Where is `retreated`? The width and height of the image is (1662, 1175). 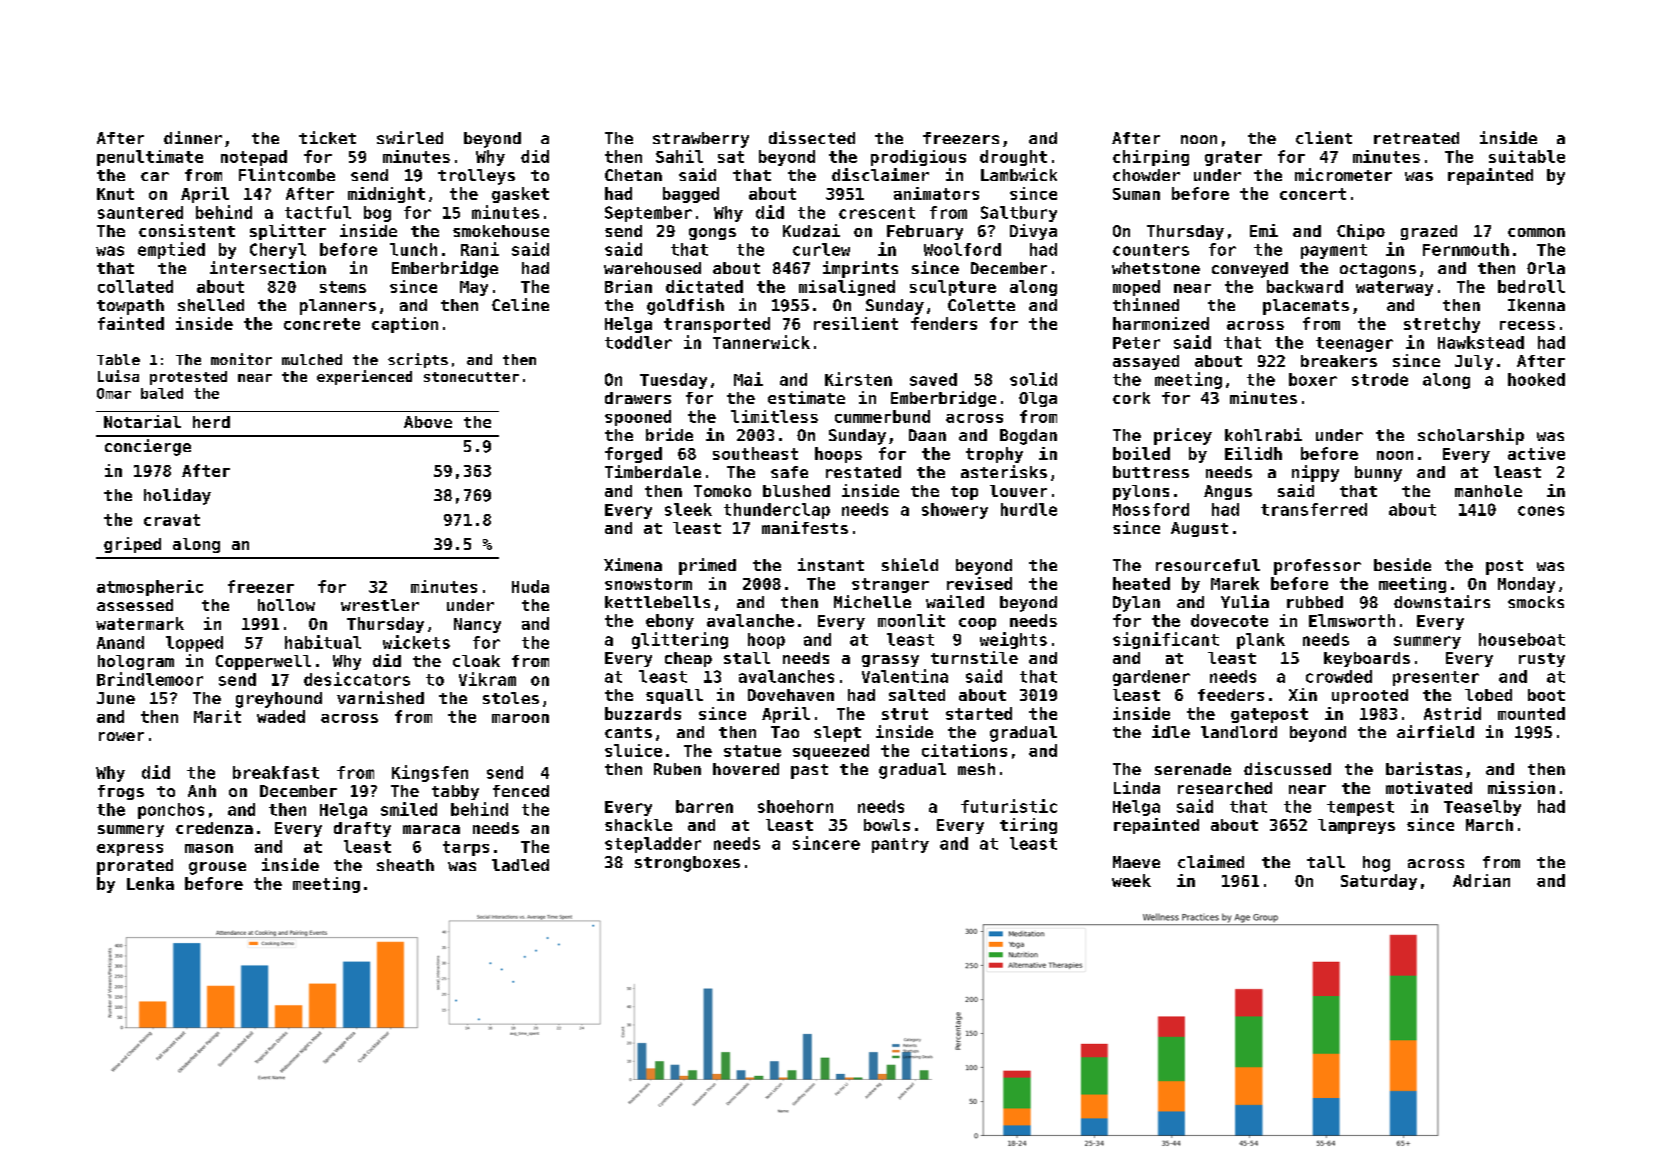
retreated is located at coordinates (1416, 138).
